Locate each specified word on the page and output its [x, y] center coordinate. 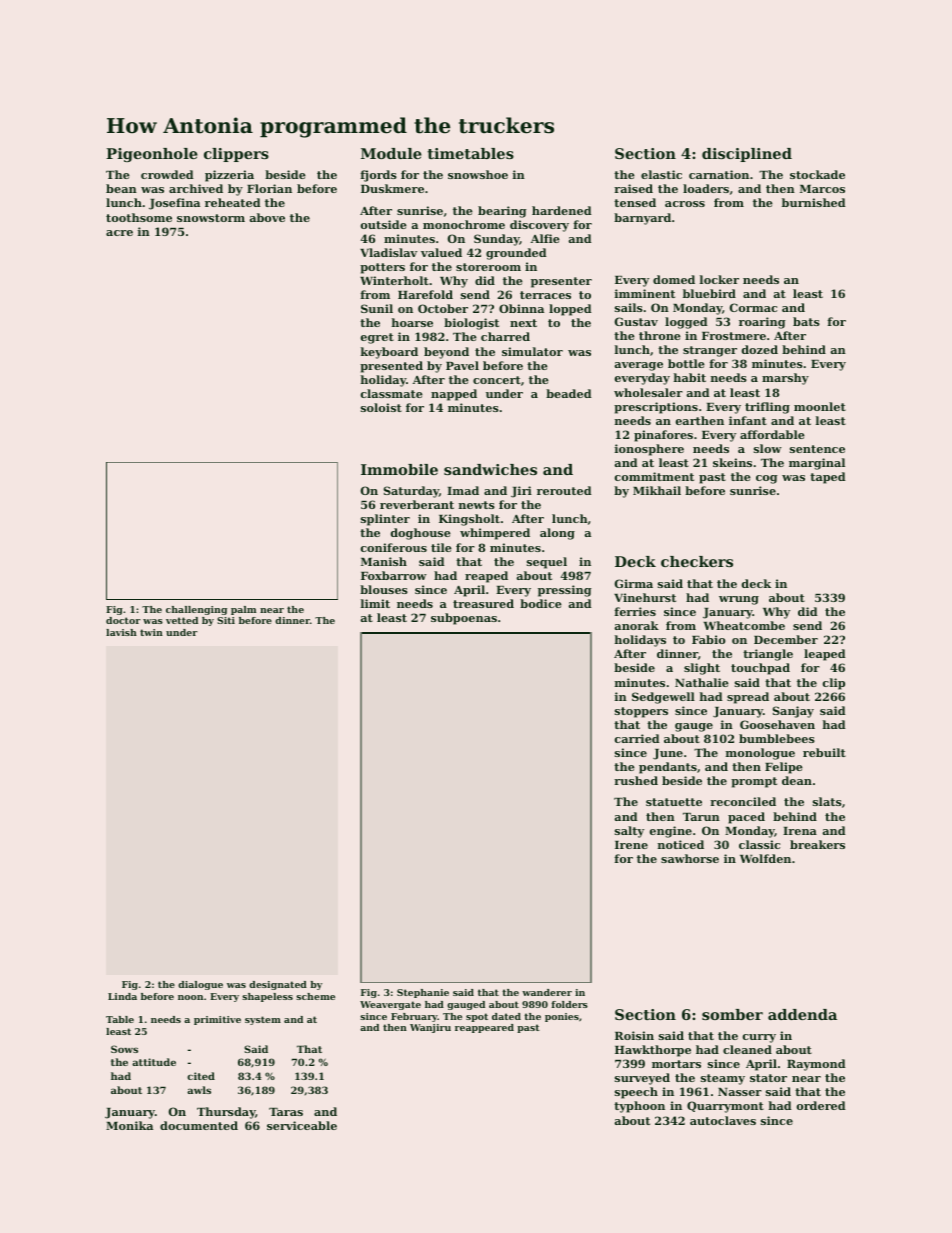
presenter [561, 282]
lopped [570, 310]
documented [199, 1125]
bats [806, 321]
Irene [631, 845]
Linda [122, 996]
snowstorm [211, 218]
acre [119, 233]
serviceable [302, 1125]
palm [243, 610]
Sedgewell [663, 698]
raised [633, 188]
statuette [674, 802]
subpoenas [464, 619]
